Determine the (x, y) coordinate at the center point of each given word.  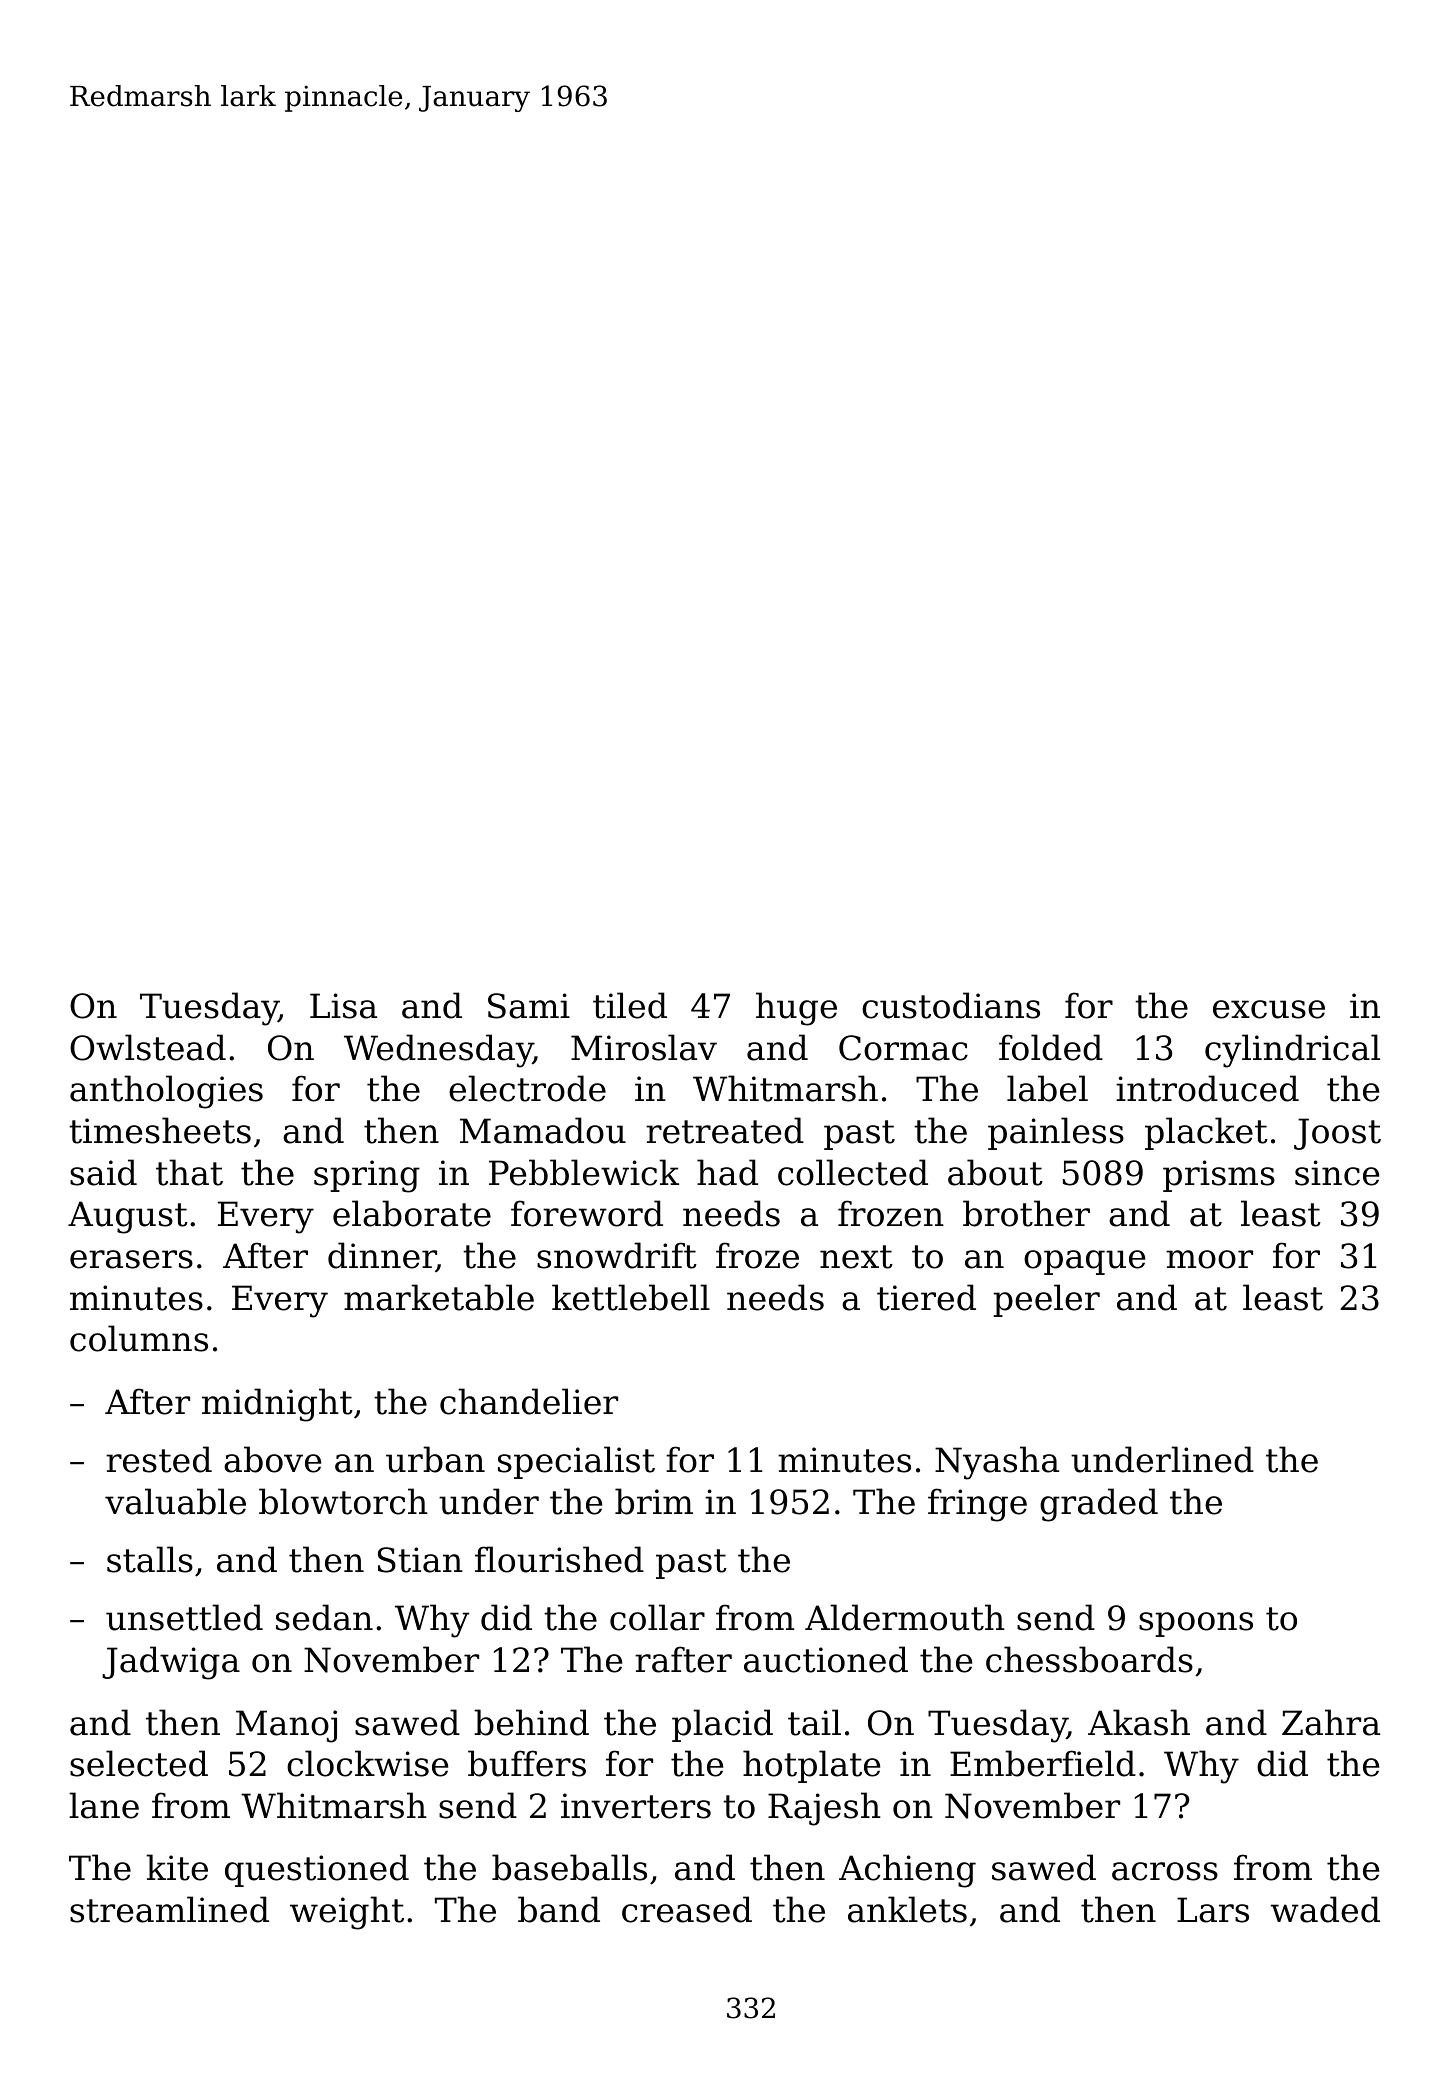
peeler (1046, 1300)
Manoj (286, 1726)
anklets (907, 1909)
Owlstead (148, 1047)
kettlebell (631, 1297)
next (856, 1257)
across (1165, 1871)
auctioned (826, 1659)
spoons (1196, 1624)
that (189, 1172)
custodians (951, 1005)
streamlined (169, 1909)
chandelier (529, 1401)
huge (796, 1009)
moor (1209, 1259)
